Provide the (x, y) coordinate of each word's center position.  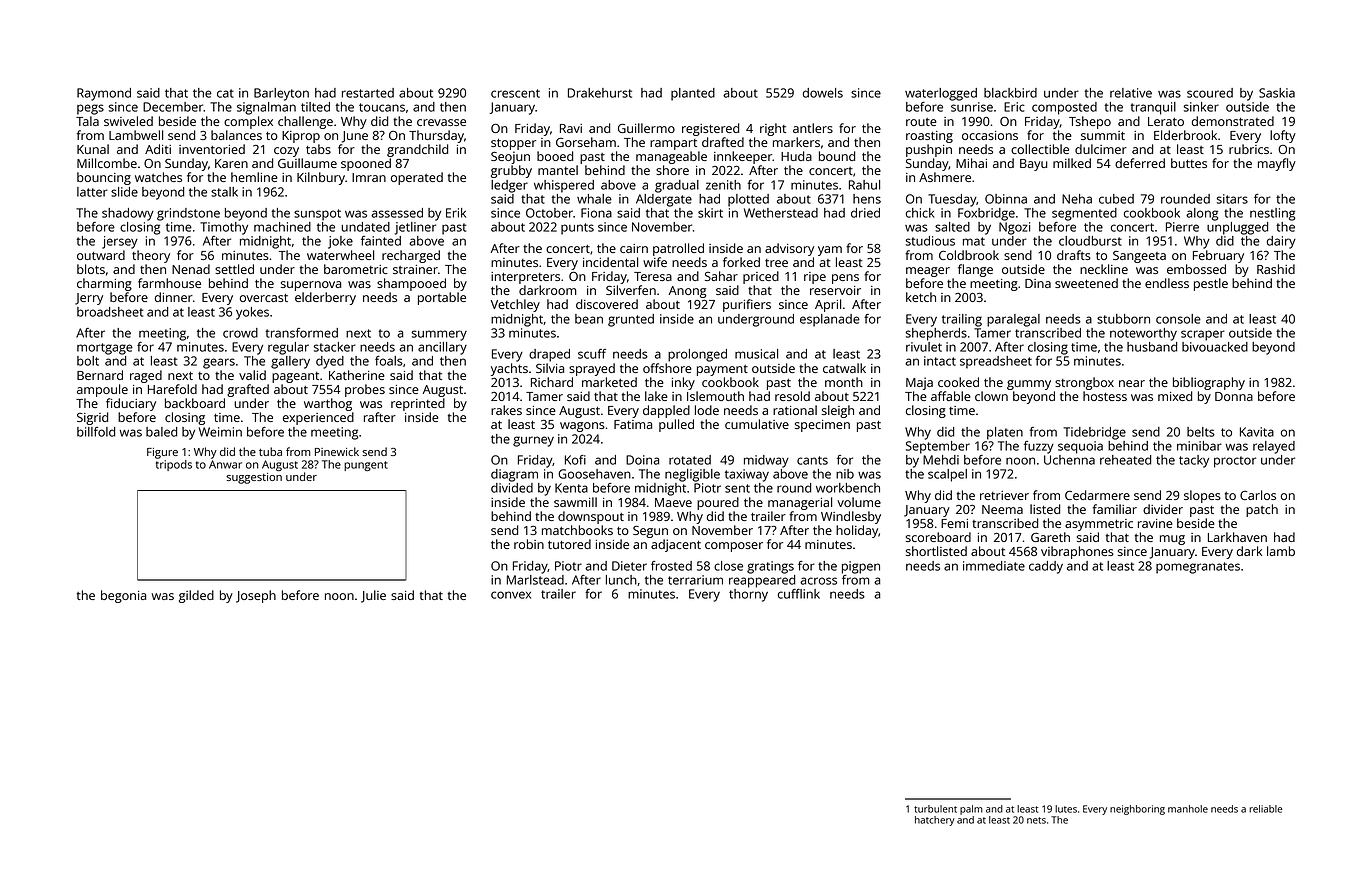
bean (589, 319)
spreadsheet (996, 362)
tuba (270, 451)
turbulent (935, 809)
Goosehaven (594, 474)
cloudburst (1090, 241)
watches (158, 177)
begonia (123, 596)
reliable (1265, 809)
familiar (1115, 509)
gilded (196, 596)
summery (439, 335)
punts (577, 229)
